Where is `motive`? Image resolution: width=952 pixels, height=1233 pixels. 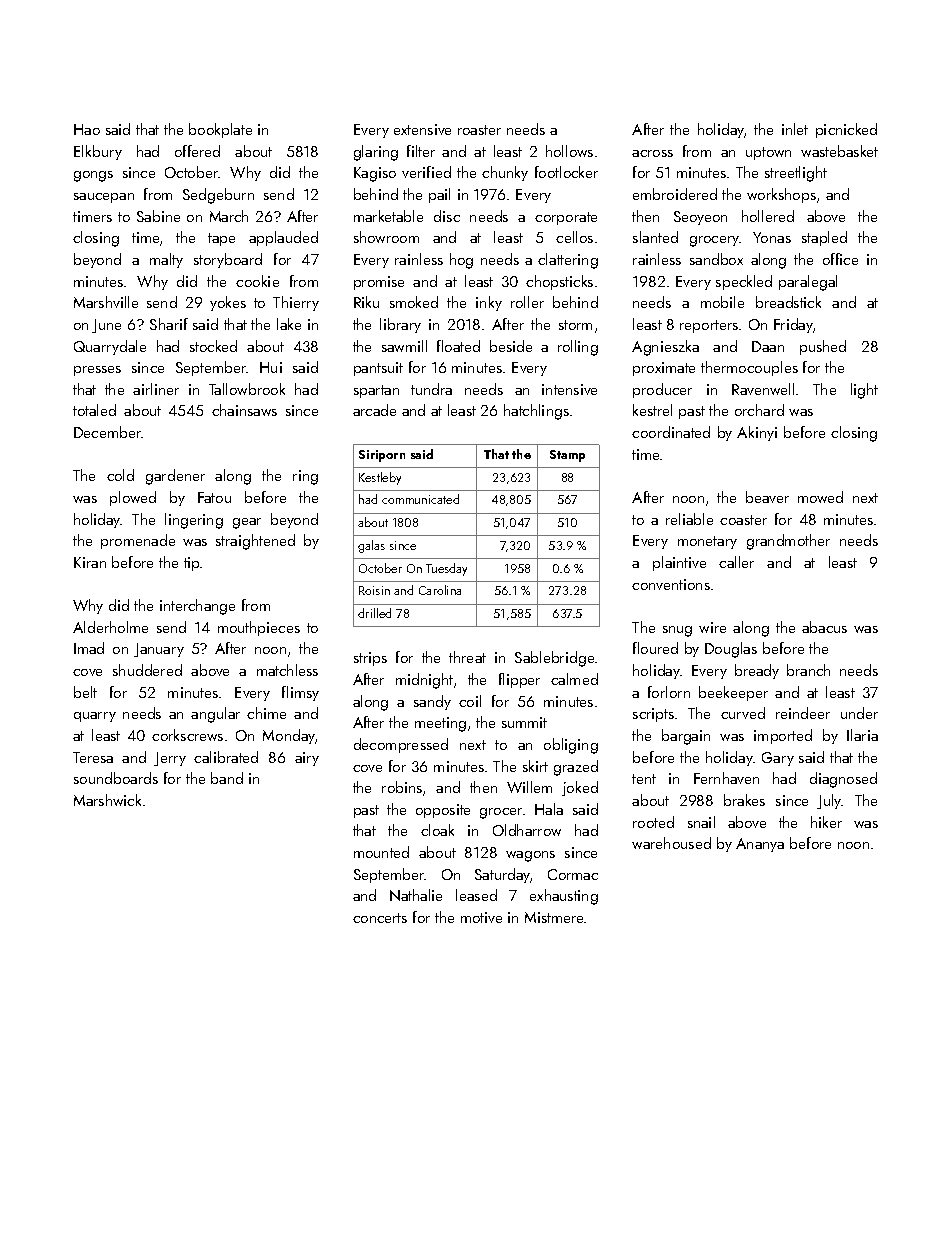 motive is located at coordinates (481, 917).
